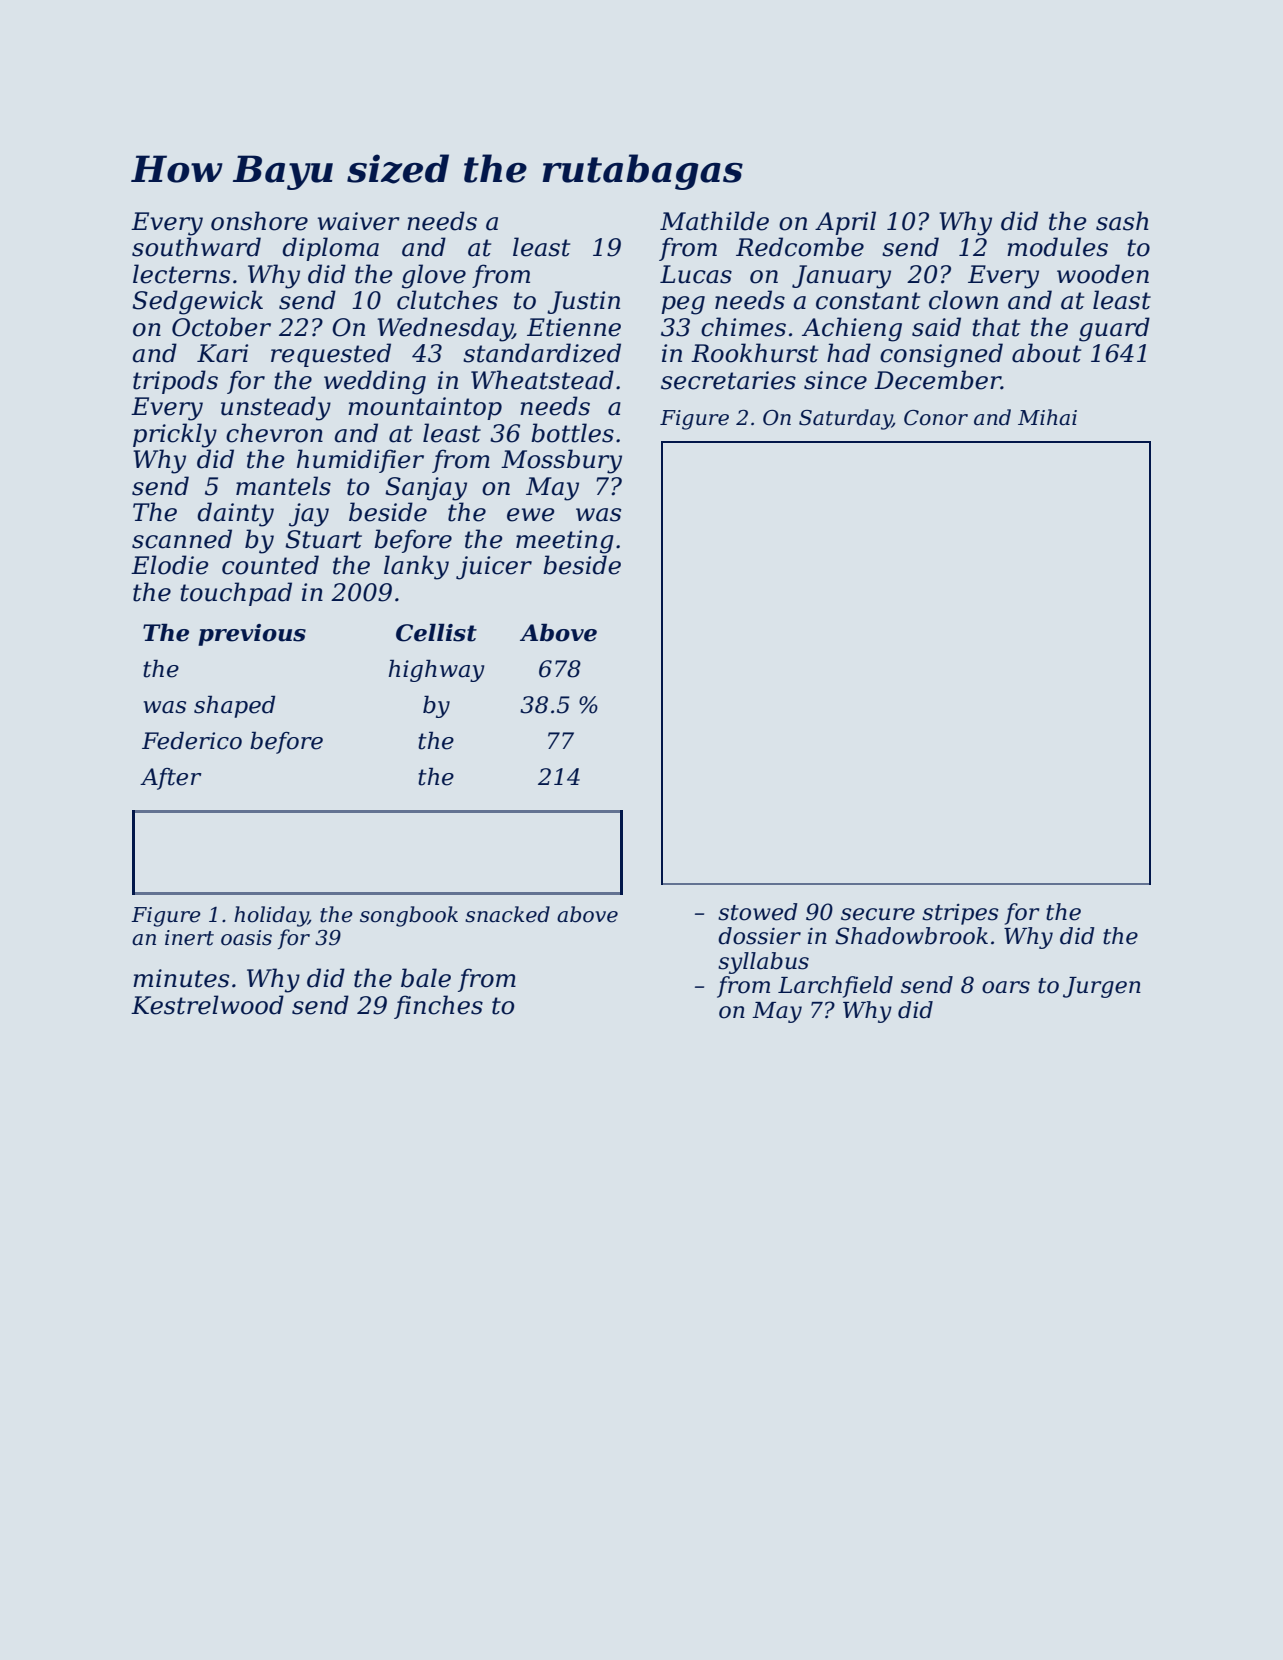  Describe the element at coordinates (878, 914) in the screenshot. I see `secure` at that location.
